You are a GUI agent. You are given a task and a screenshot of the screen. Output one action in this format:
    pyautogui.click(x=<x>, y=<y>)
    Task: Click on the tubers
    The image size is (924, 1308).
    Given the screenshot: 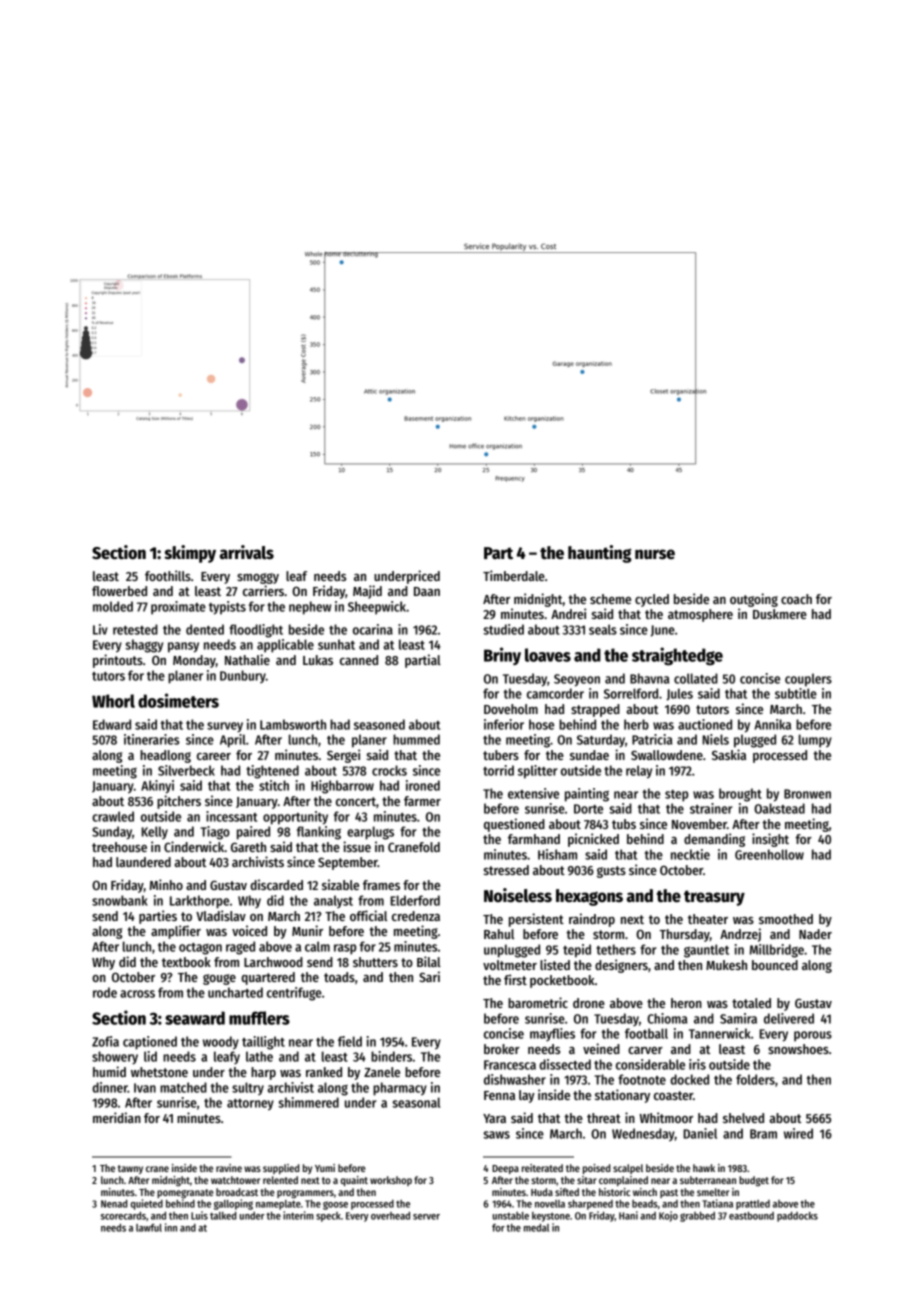 What is the action you would take?
    pyautogui.click(x=501, y=755)
